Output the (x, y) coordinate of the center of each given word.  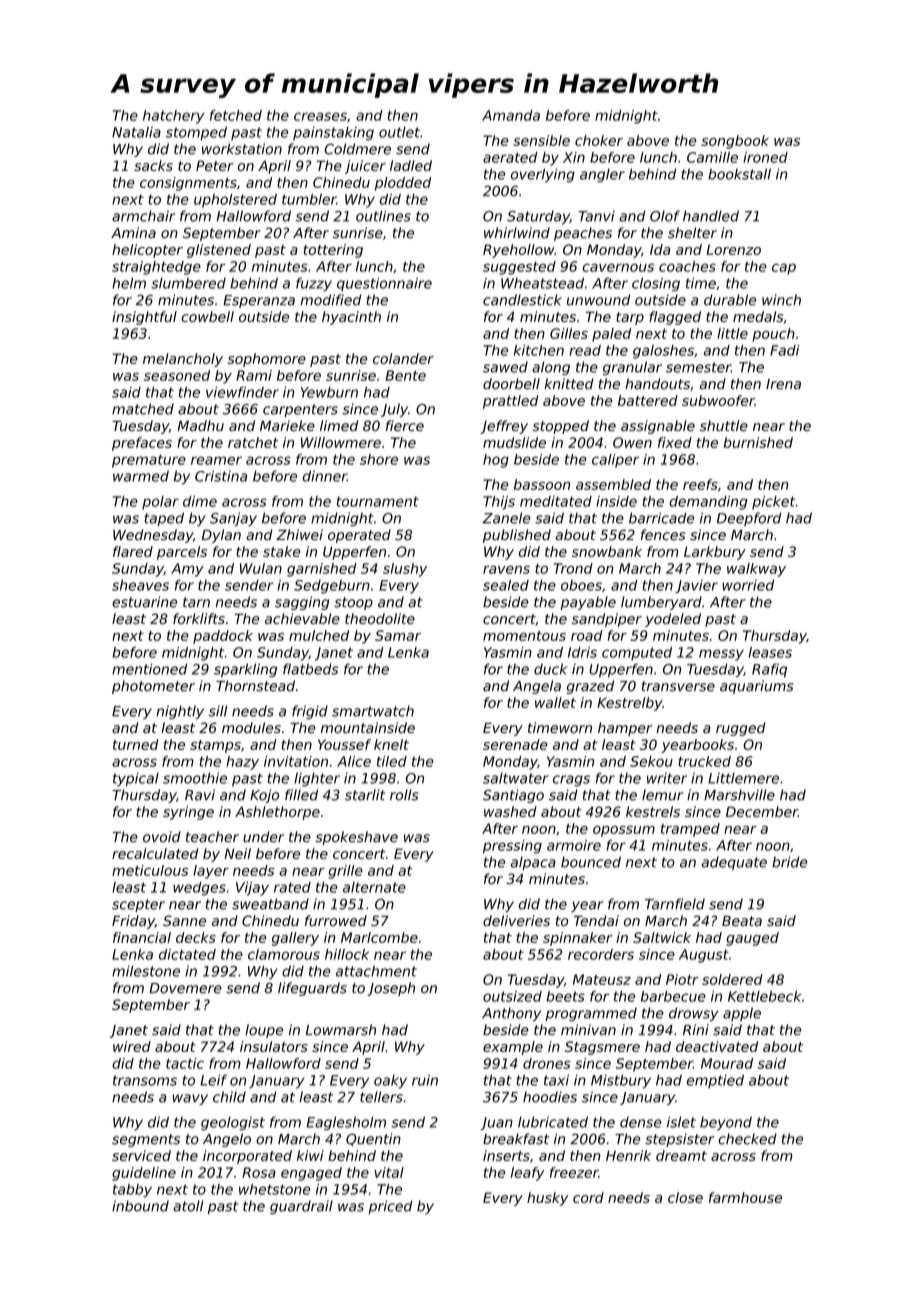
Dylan (221, 536)
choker (599, 140)
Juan (496, 1123)
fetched (236, 115)
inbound (140, 1206)
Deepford (749, 519)
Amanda (511, 115)
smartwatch (373, 711)
